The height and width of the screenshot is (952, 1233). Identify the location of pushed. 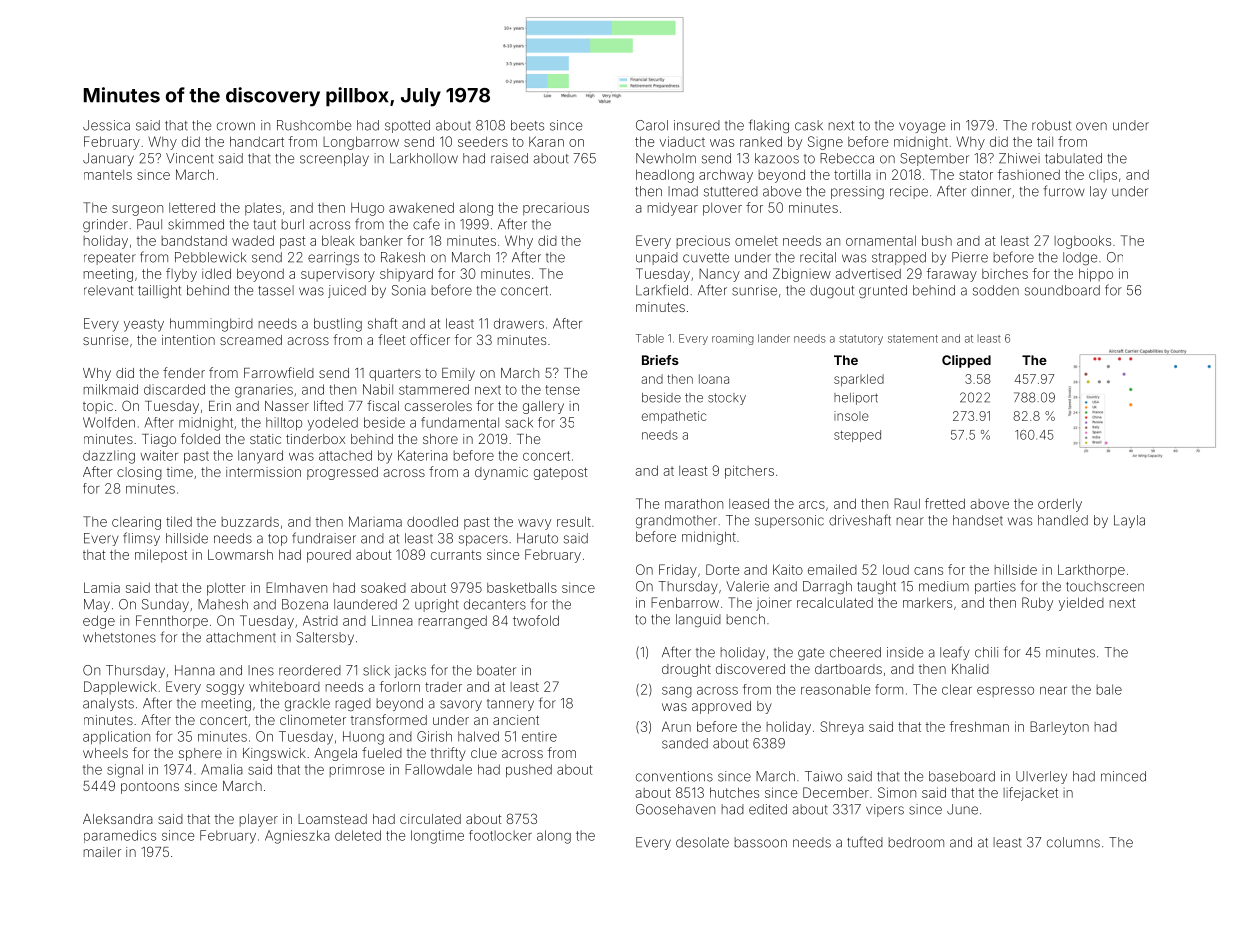
(529, 770).
